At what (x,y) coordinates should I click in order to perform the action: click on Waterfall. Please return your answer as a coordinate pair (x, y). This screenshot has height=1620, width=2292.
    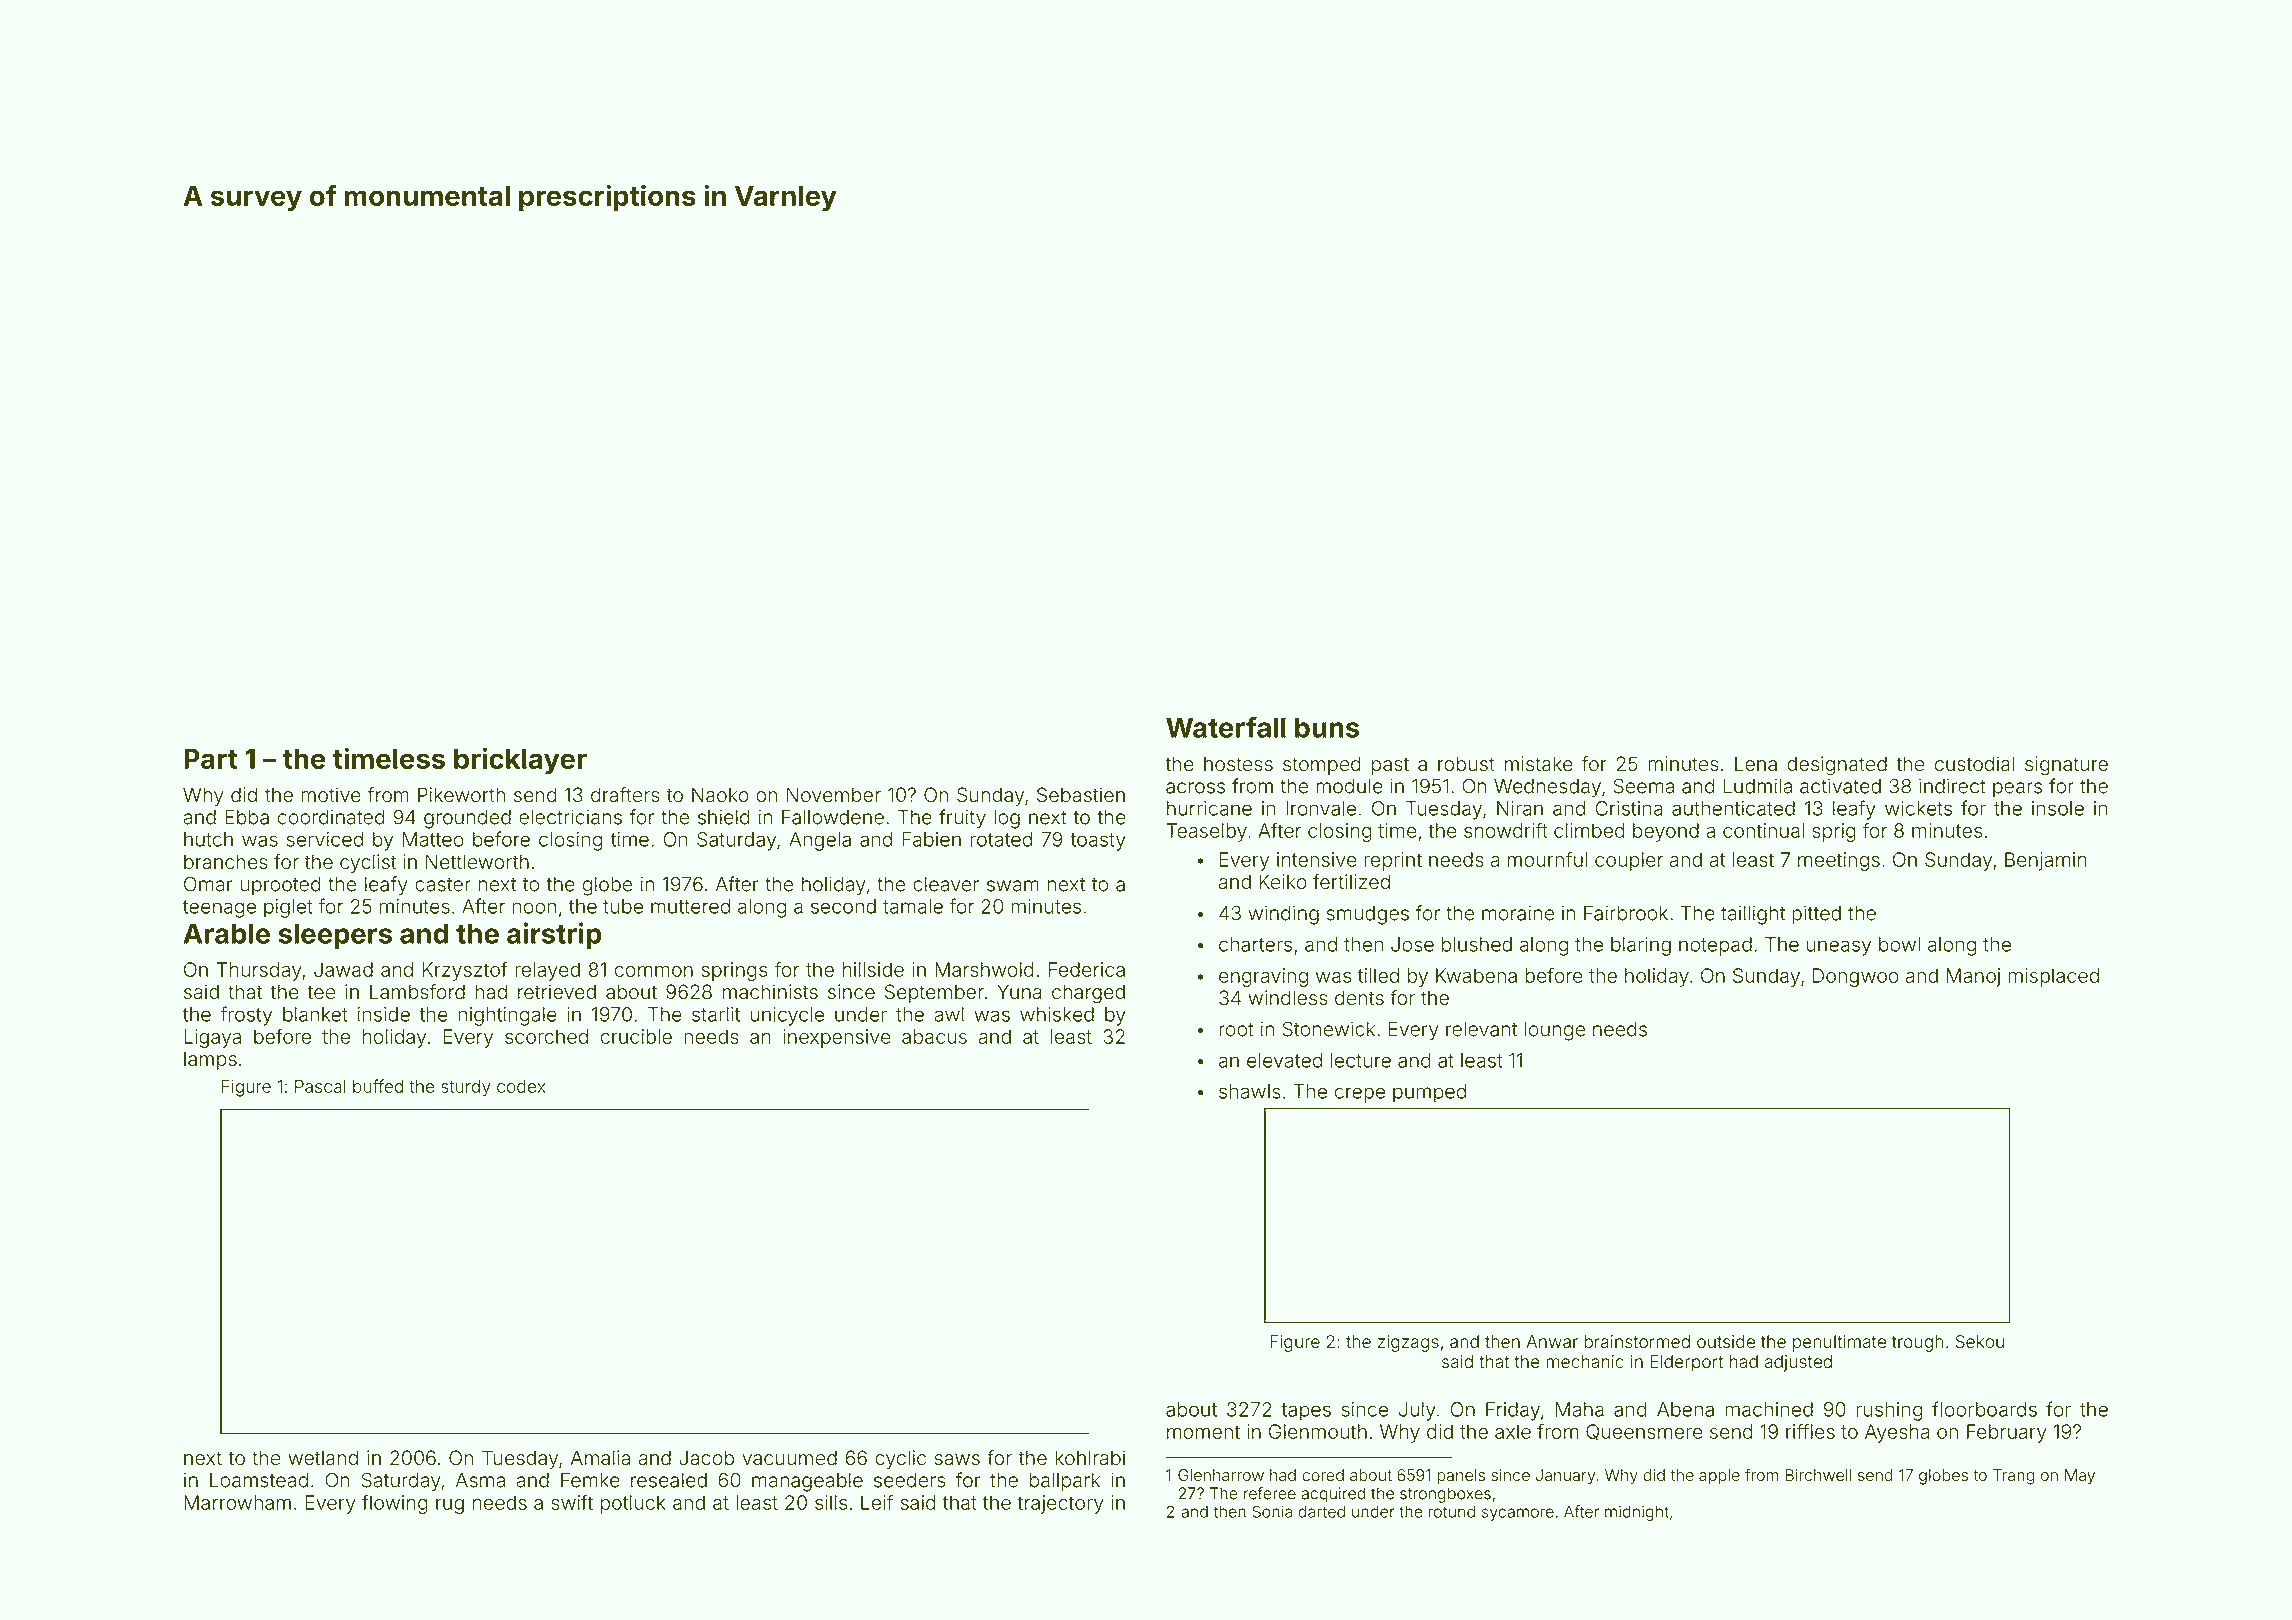
    Looking at the image, I should click on (1226, 727).
